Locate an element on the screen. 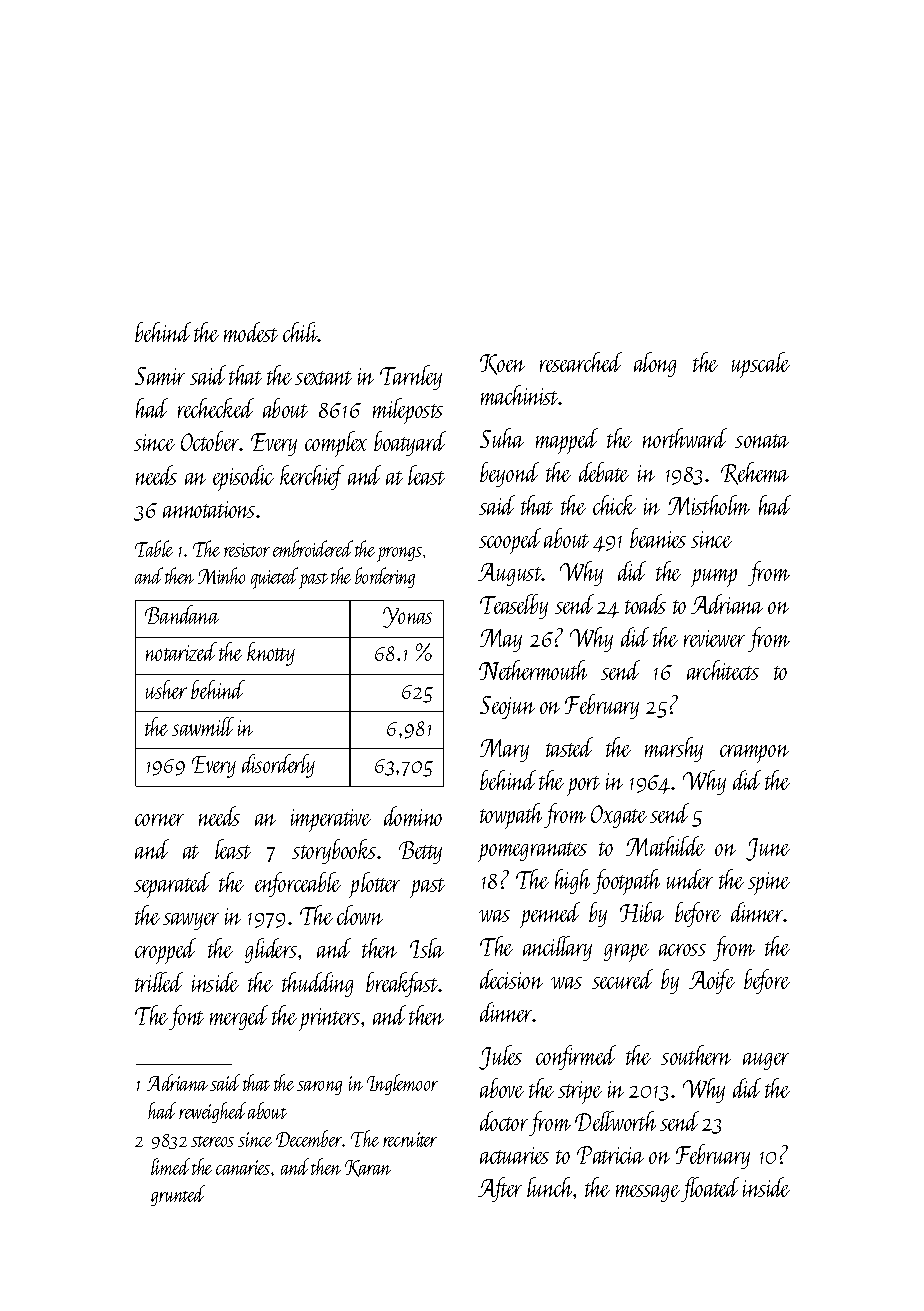 Image resolution: width=924 pixels, height=1311 pixels. floated is located at coordinates (710, 1189).
